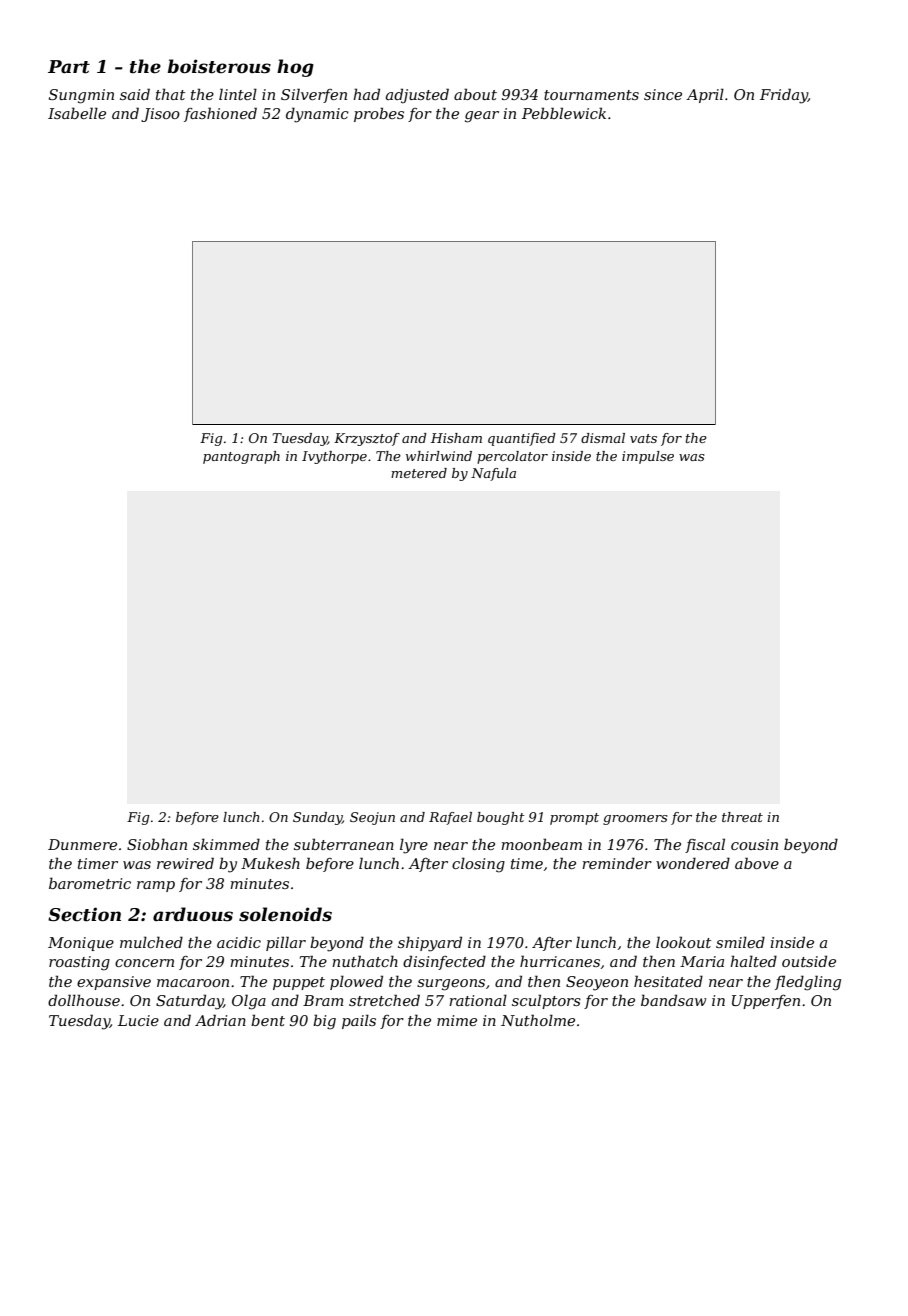  Describe the element at coordinates (367, 439) in the image. I see `Krzysztof` at that location.
